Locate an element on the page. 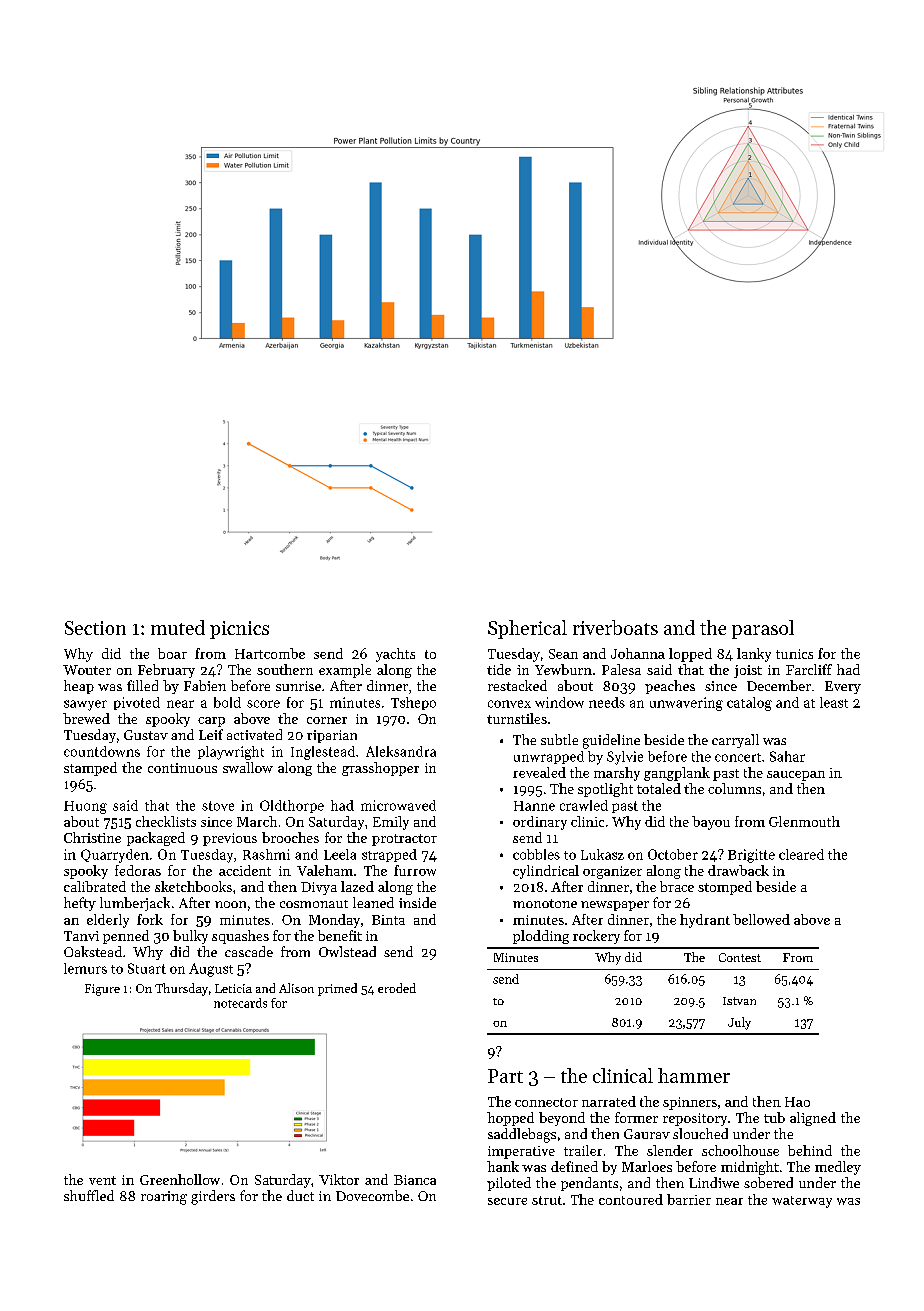 The width and height of the document is (924, 1311). example is located at coordinates (345, 671).
